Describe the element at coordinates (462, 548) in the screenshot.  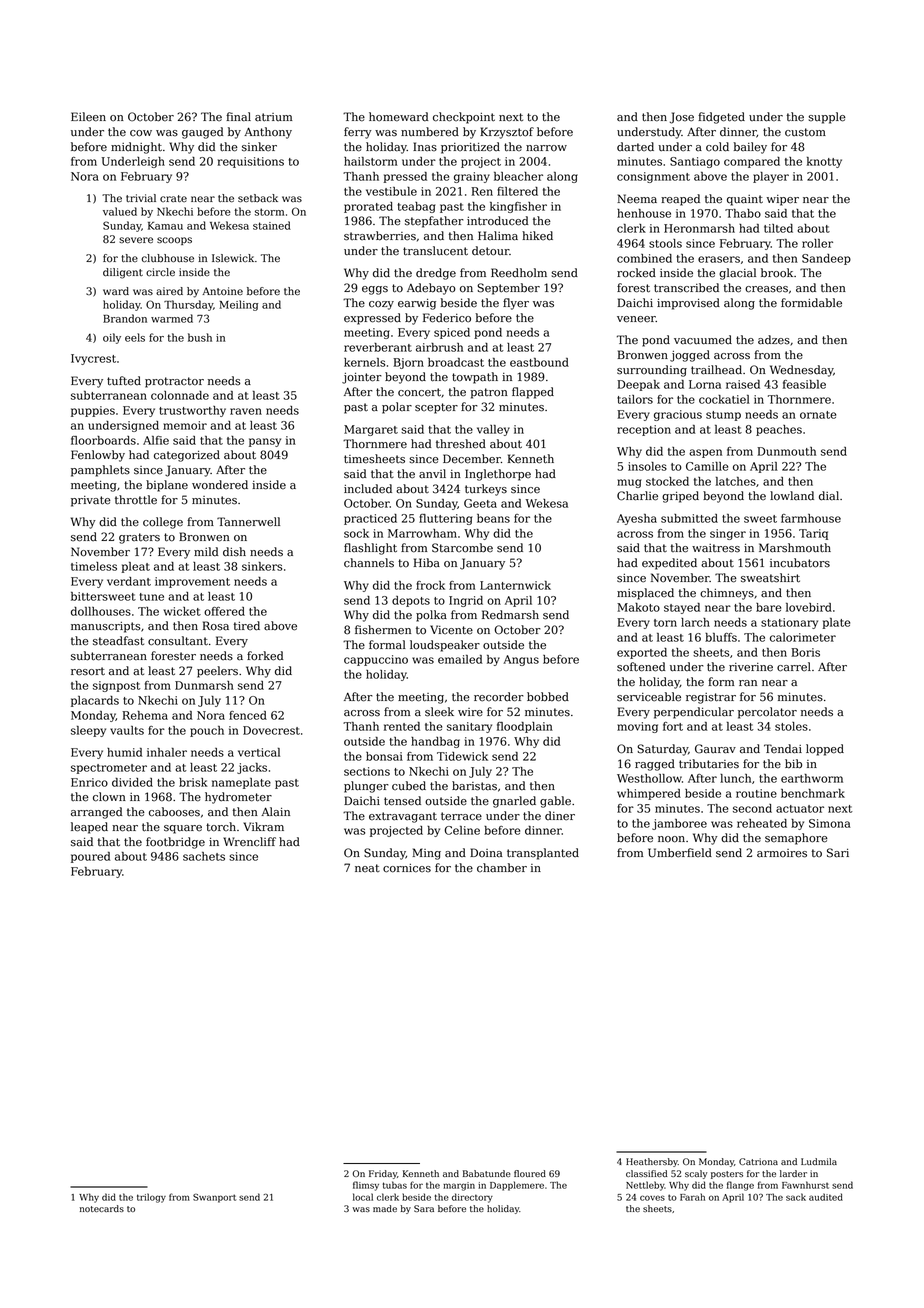
I see `Starcombe` at that location.
